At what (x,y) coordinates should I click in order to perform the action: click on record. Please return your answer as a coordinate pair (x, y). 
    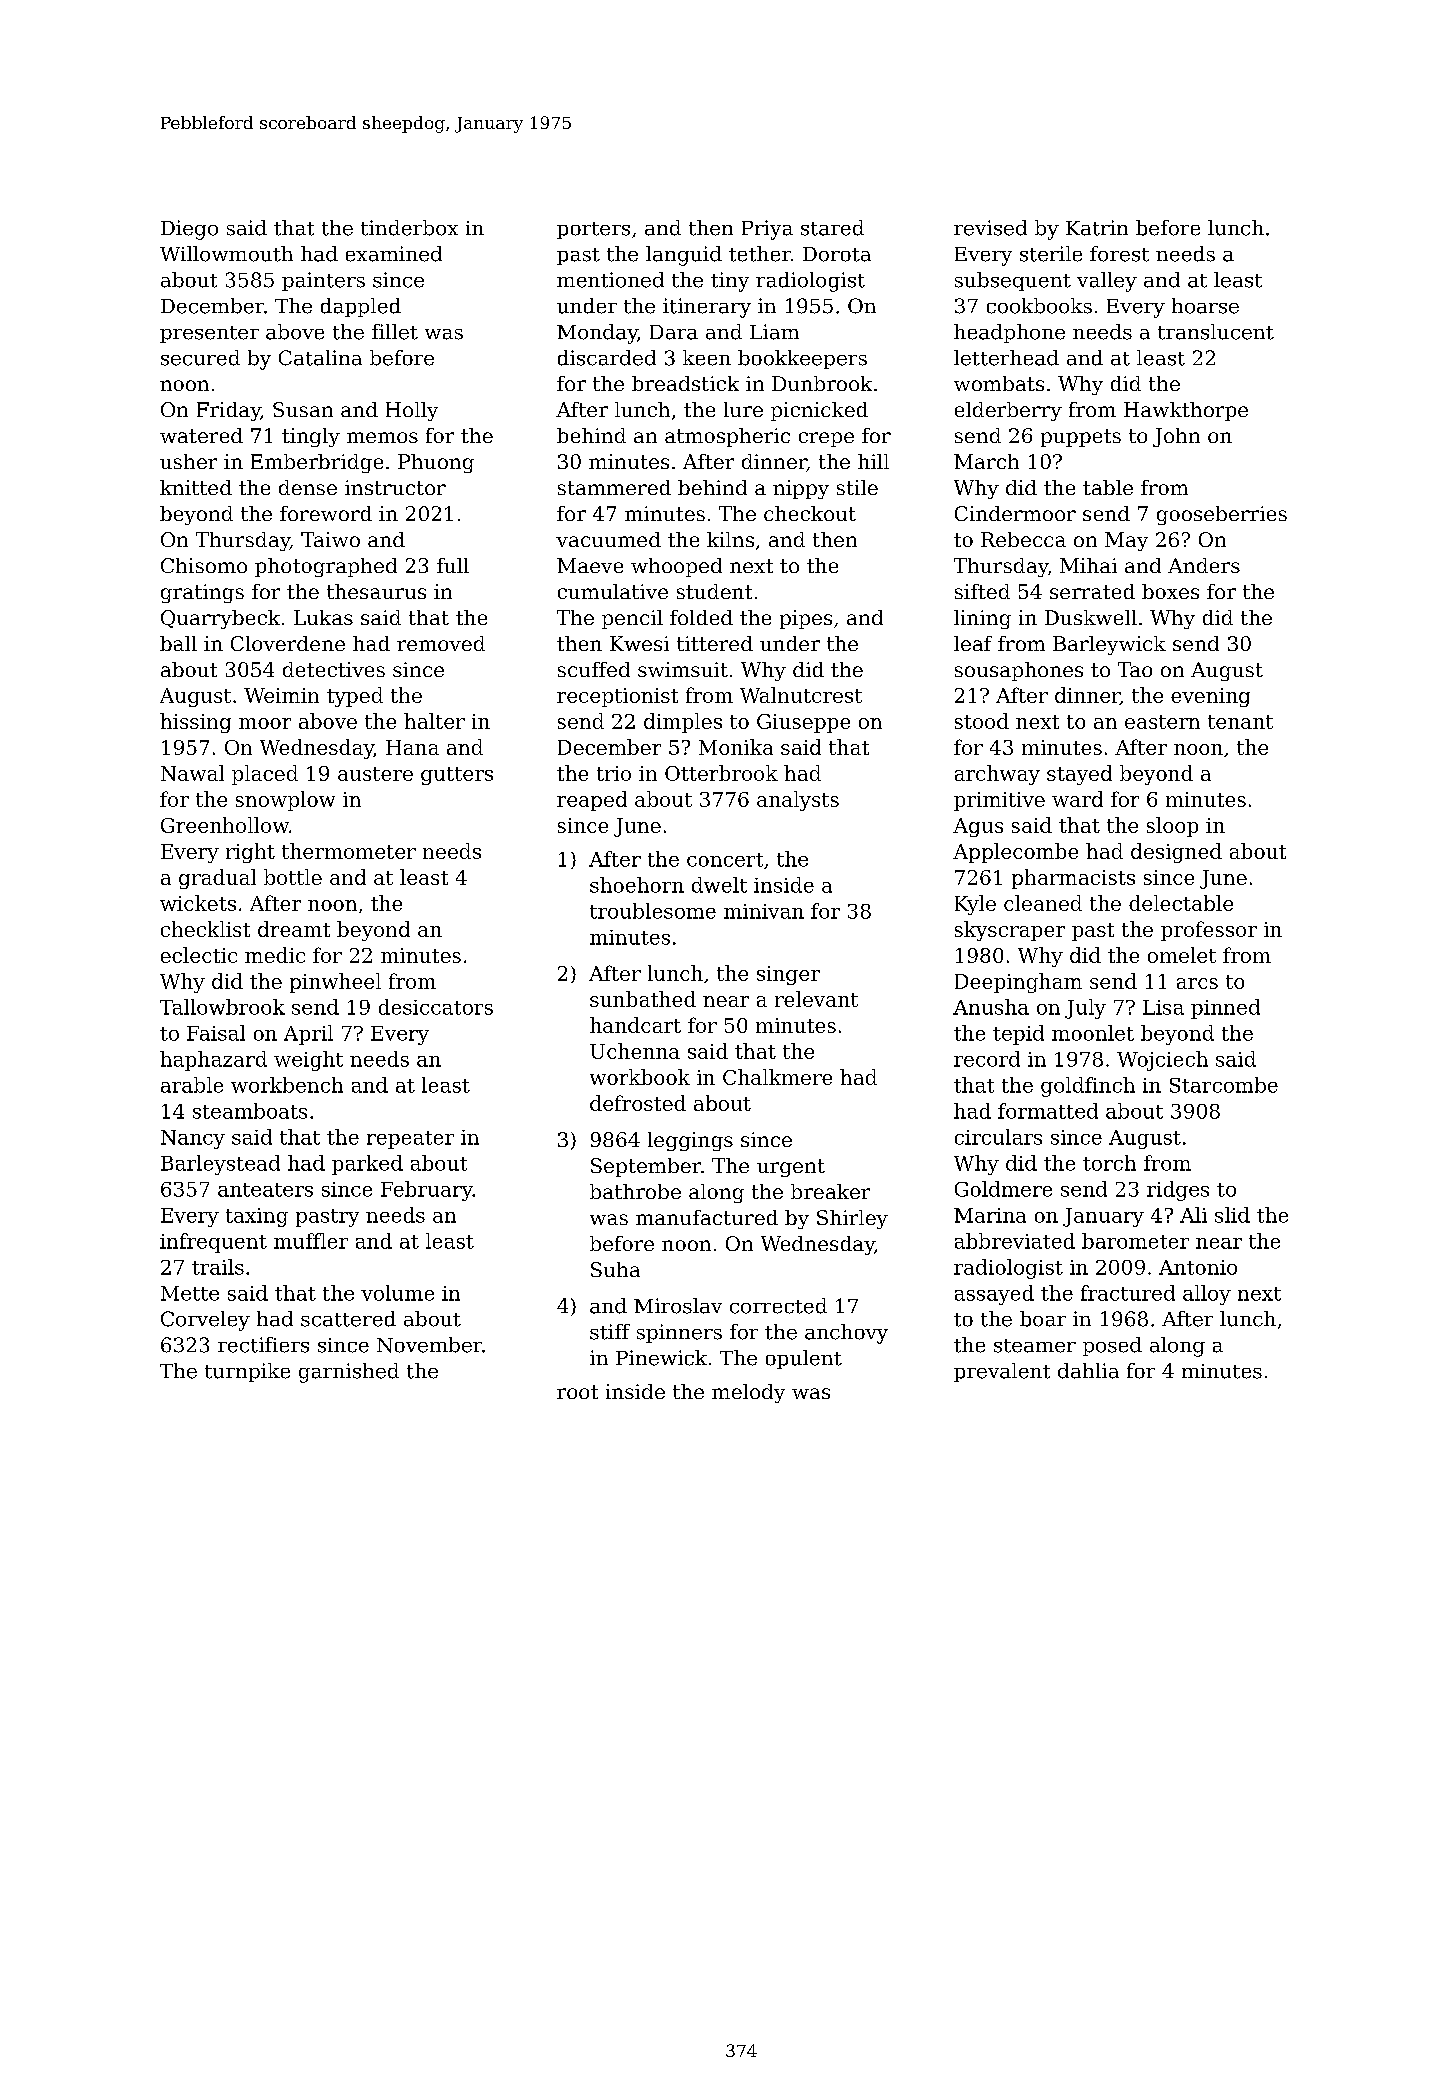
    Looking at the image, I should click on (987, 1059).
